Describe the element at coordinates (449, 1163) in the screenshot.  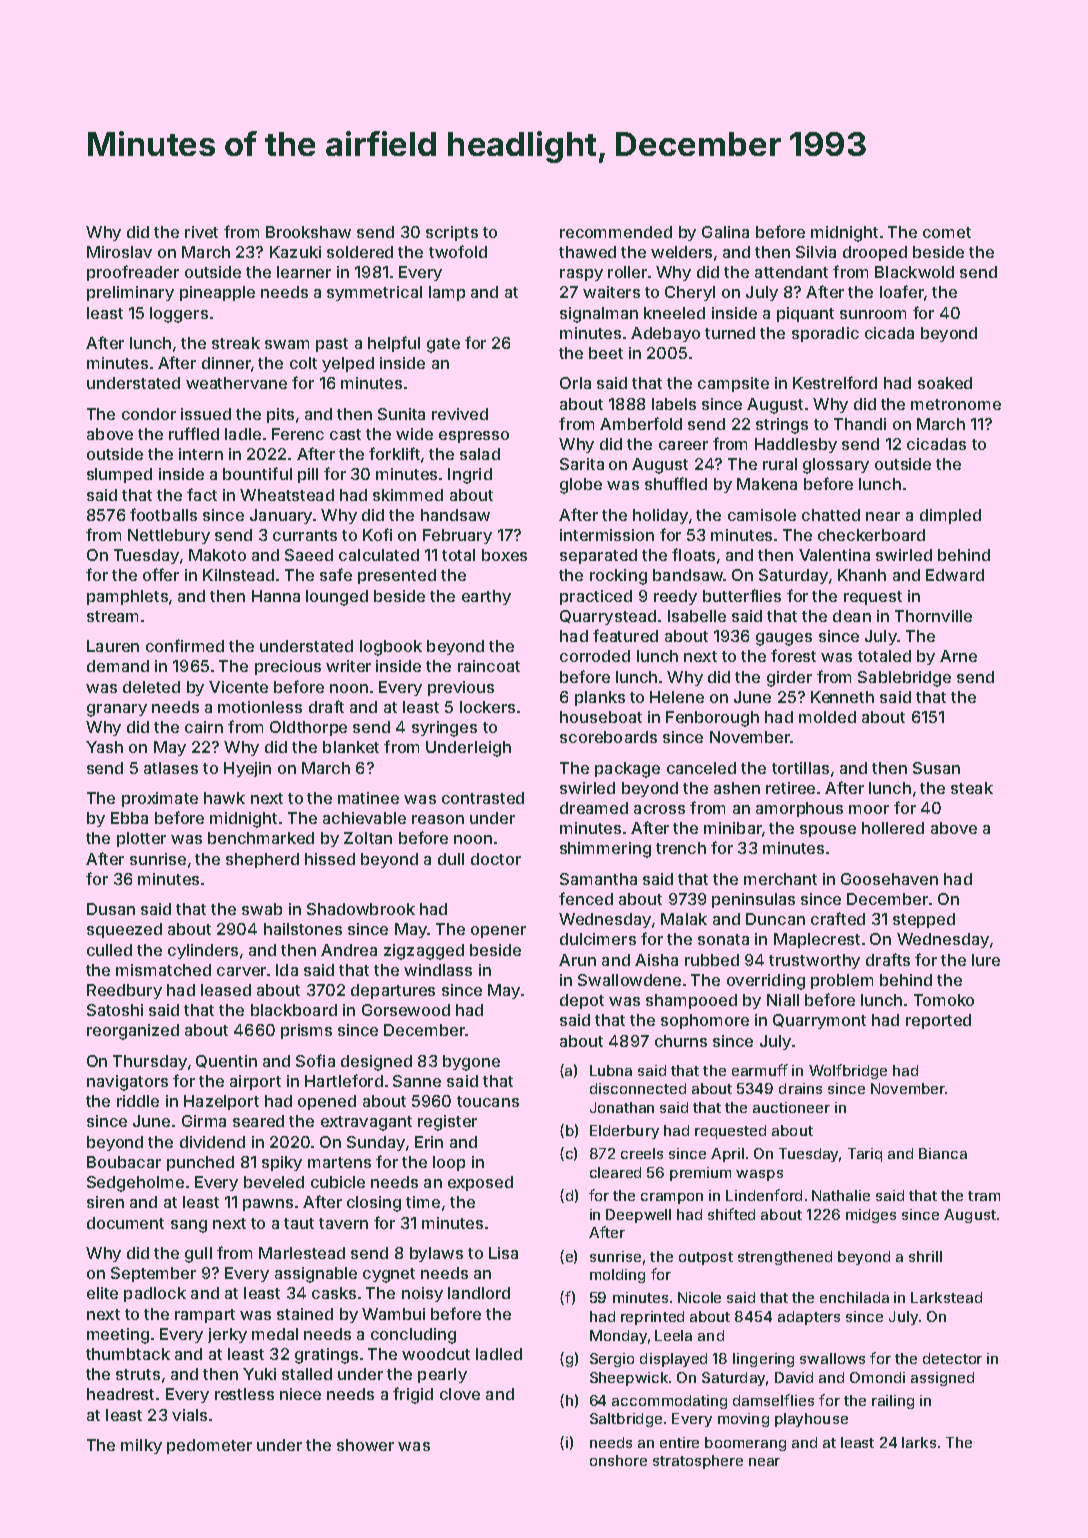
I see `loop` at that location.
